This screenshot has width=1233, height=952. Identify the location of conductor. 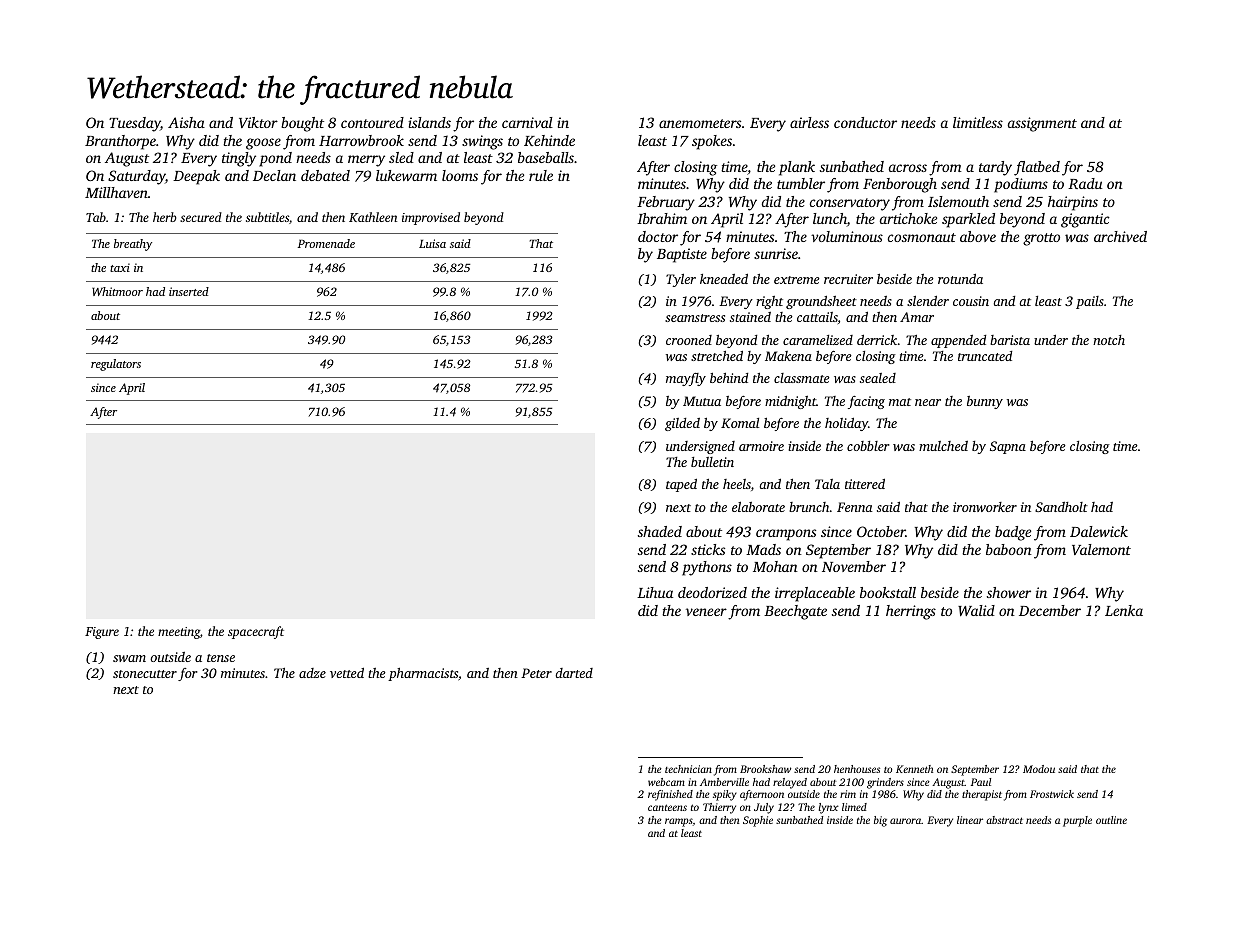
(865, 122).
